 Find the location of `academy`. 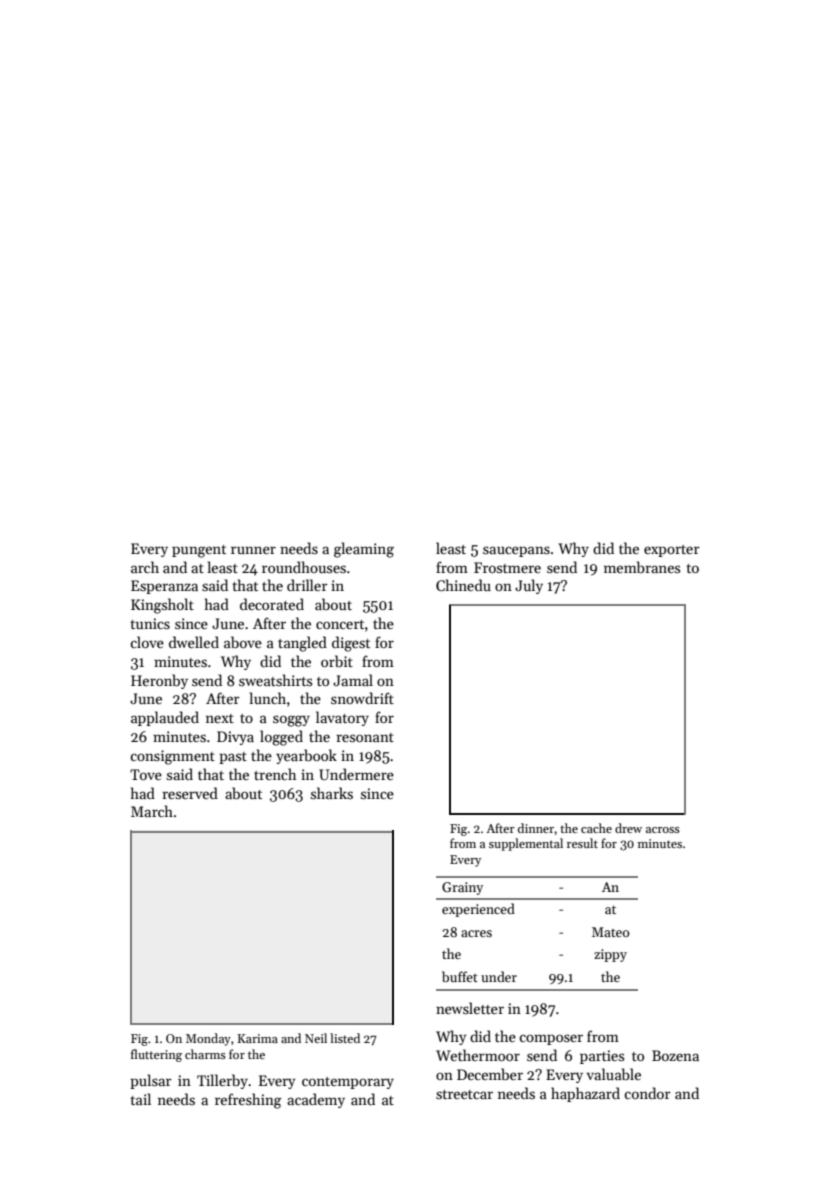

academy is located at coordinates (316, 1100).
